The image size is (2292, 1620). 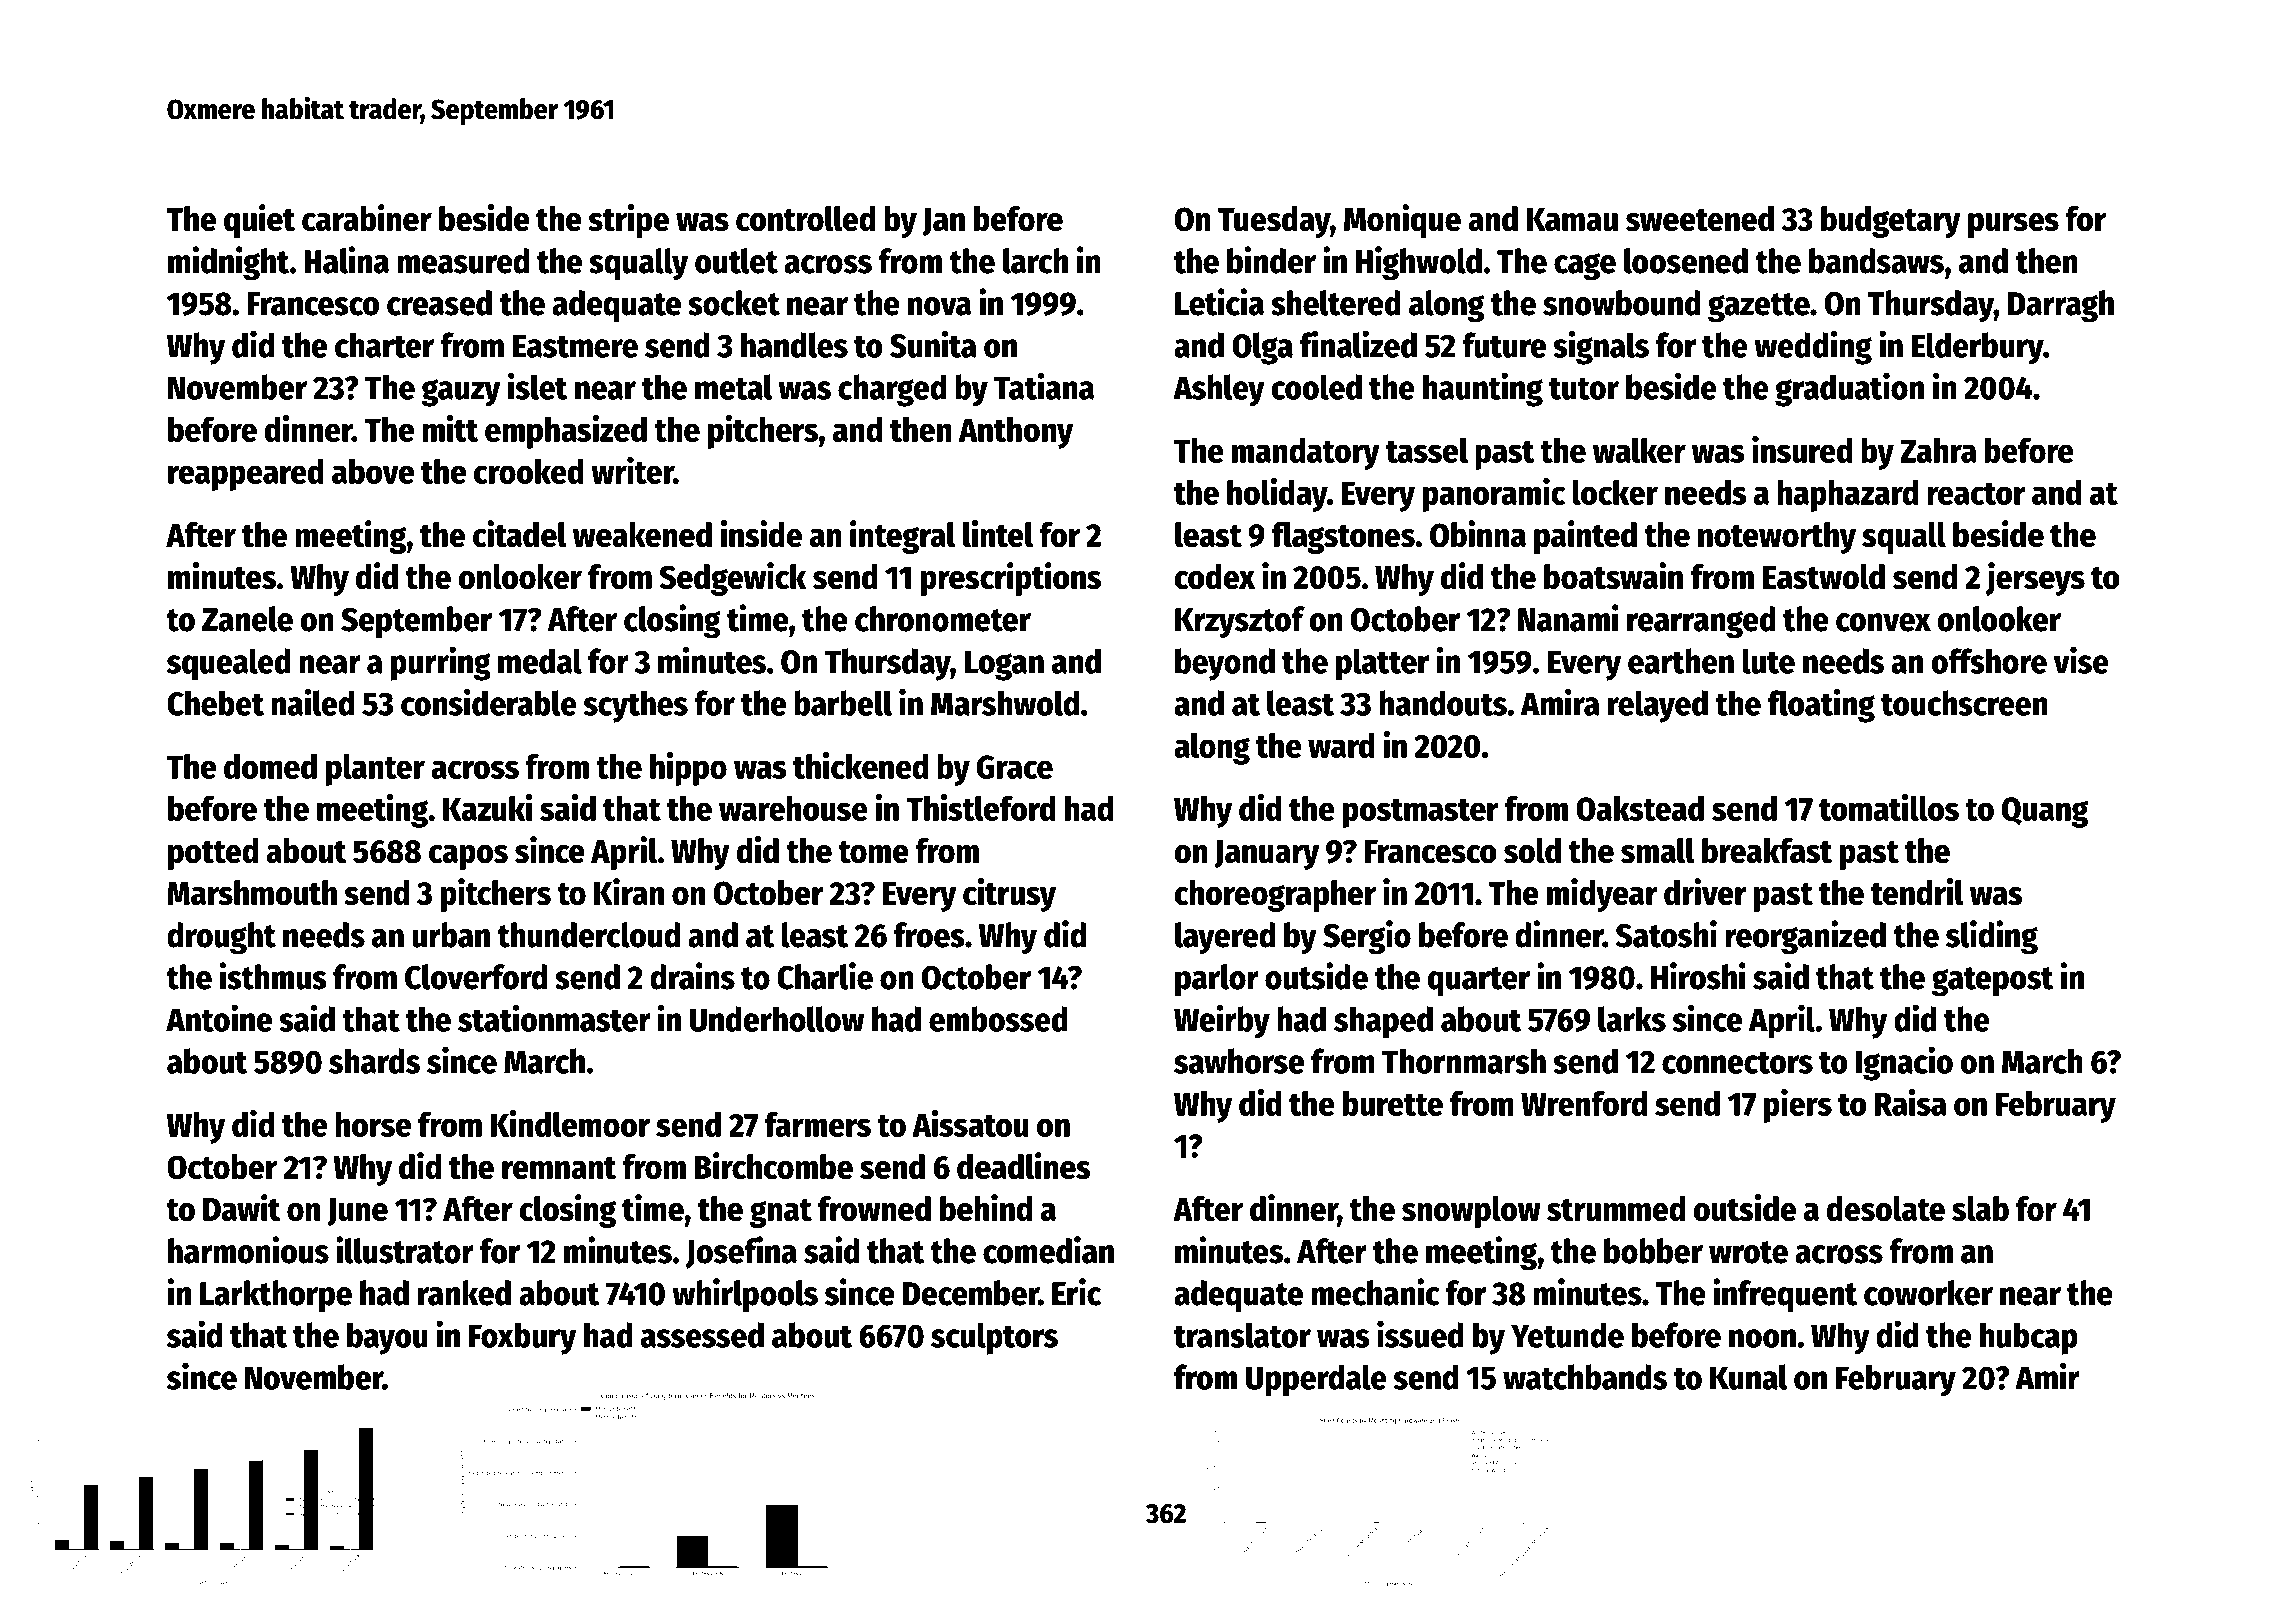 I want to click on budgetary, so click(x=1891, y=222).
